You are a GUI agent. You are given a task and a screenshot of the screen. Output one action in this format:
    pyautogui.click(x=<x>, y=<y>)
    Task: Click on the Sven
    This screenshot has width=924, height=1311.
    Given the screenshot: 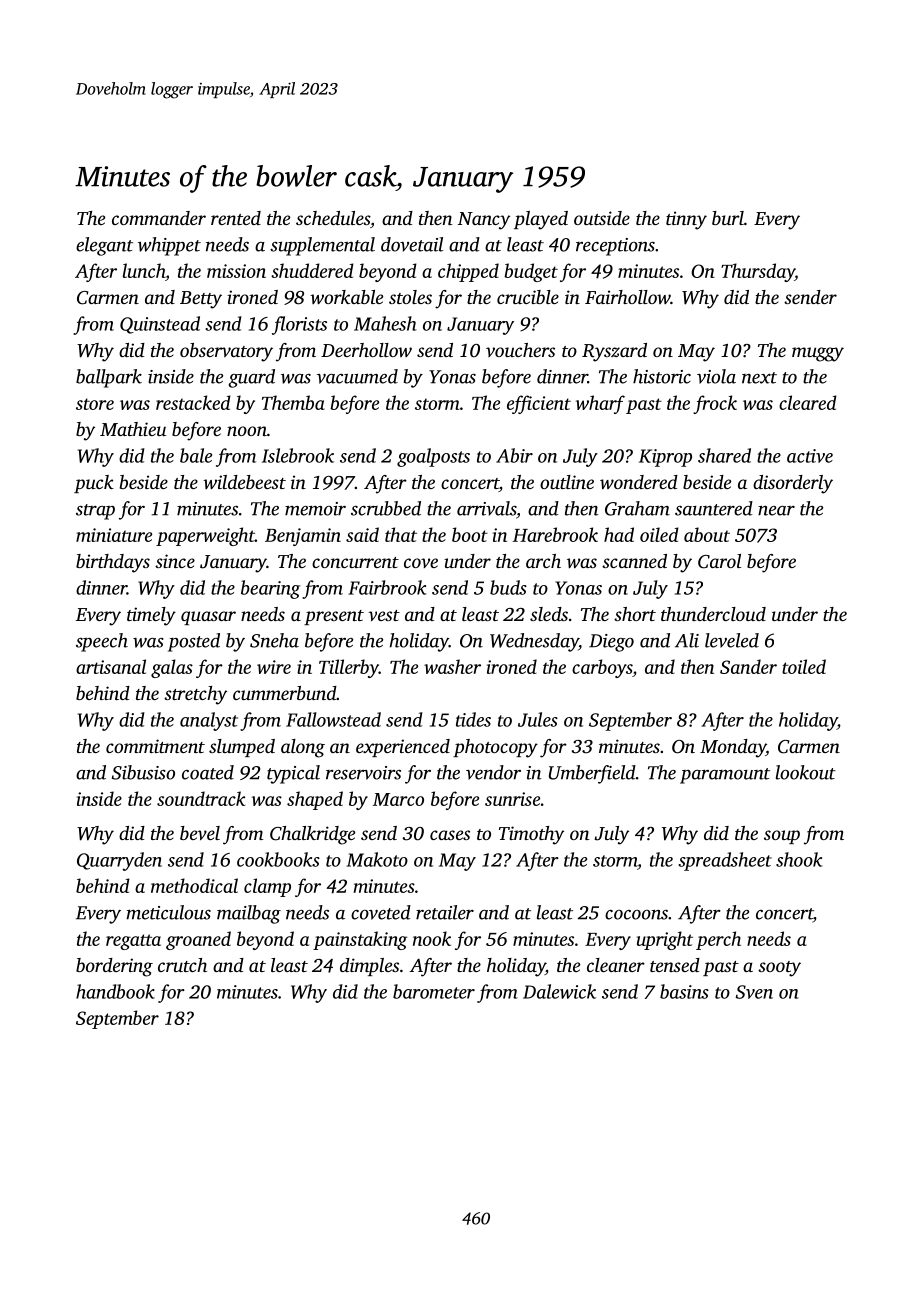 What is the action you would take?
    pyautogui.click(x=754, y=992)
